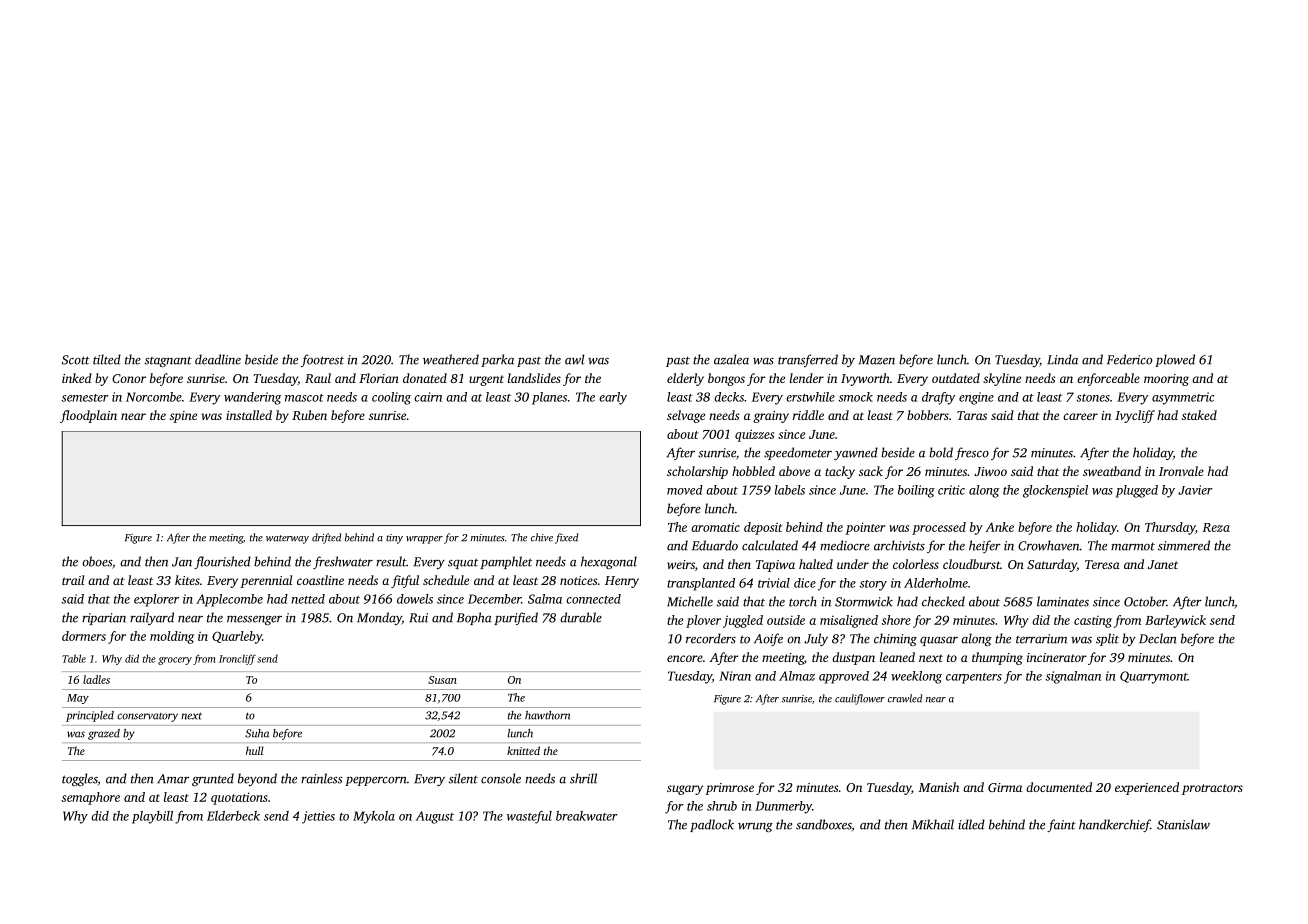 The image size is (1308, 924). What do you see at coordinates (486, 380) in the page?
I see `urgent` at bounding box center [486, 380].
